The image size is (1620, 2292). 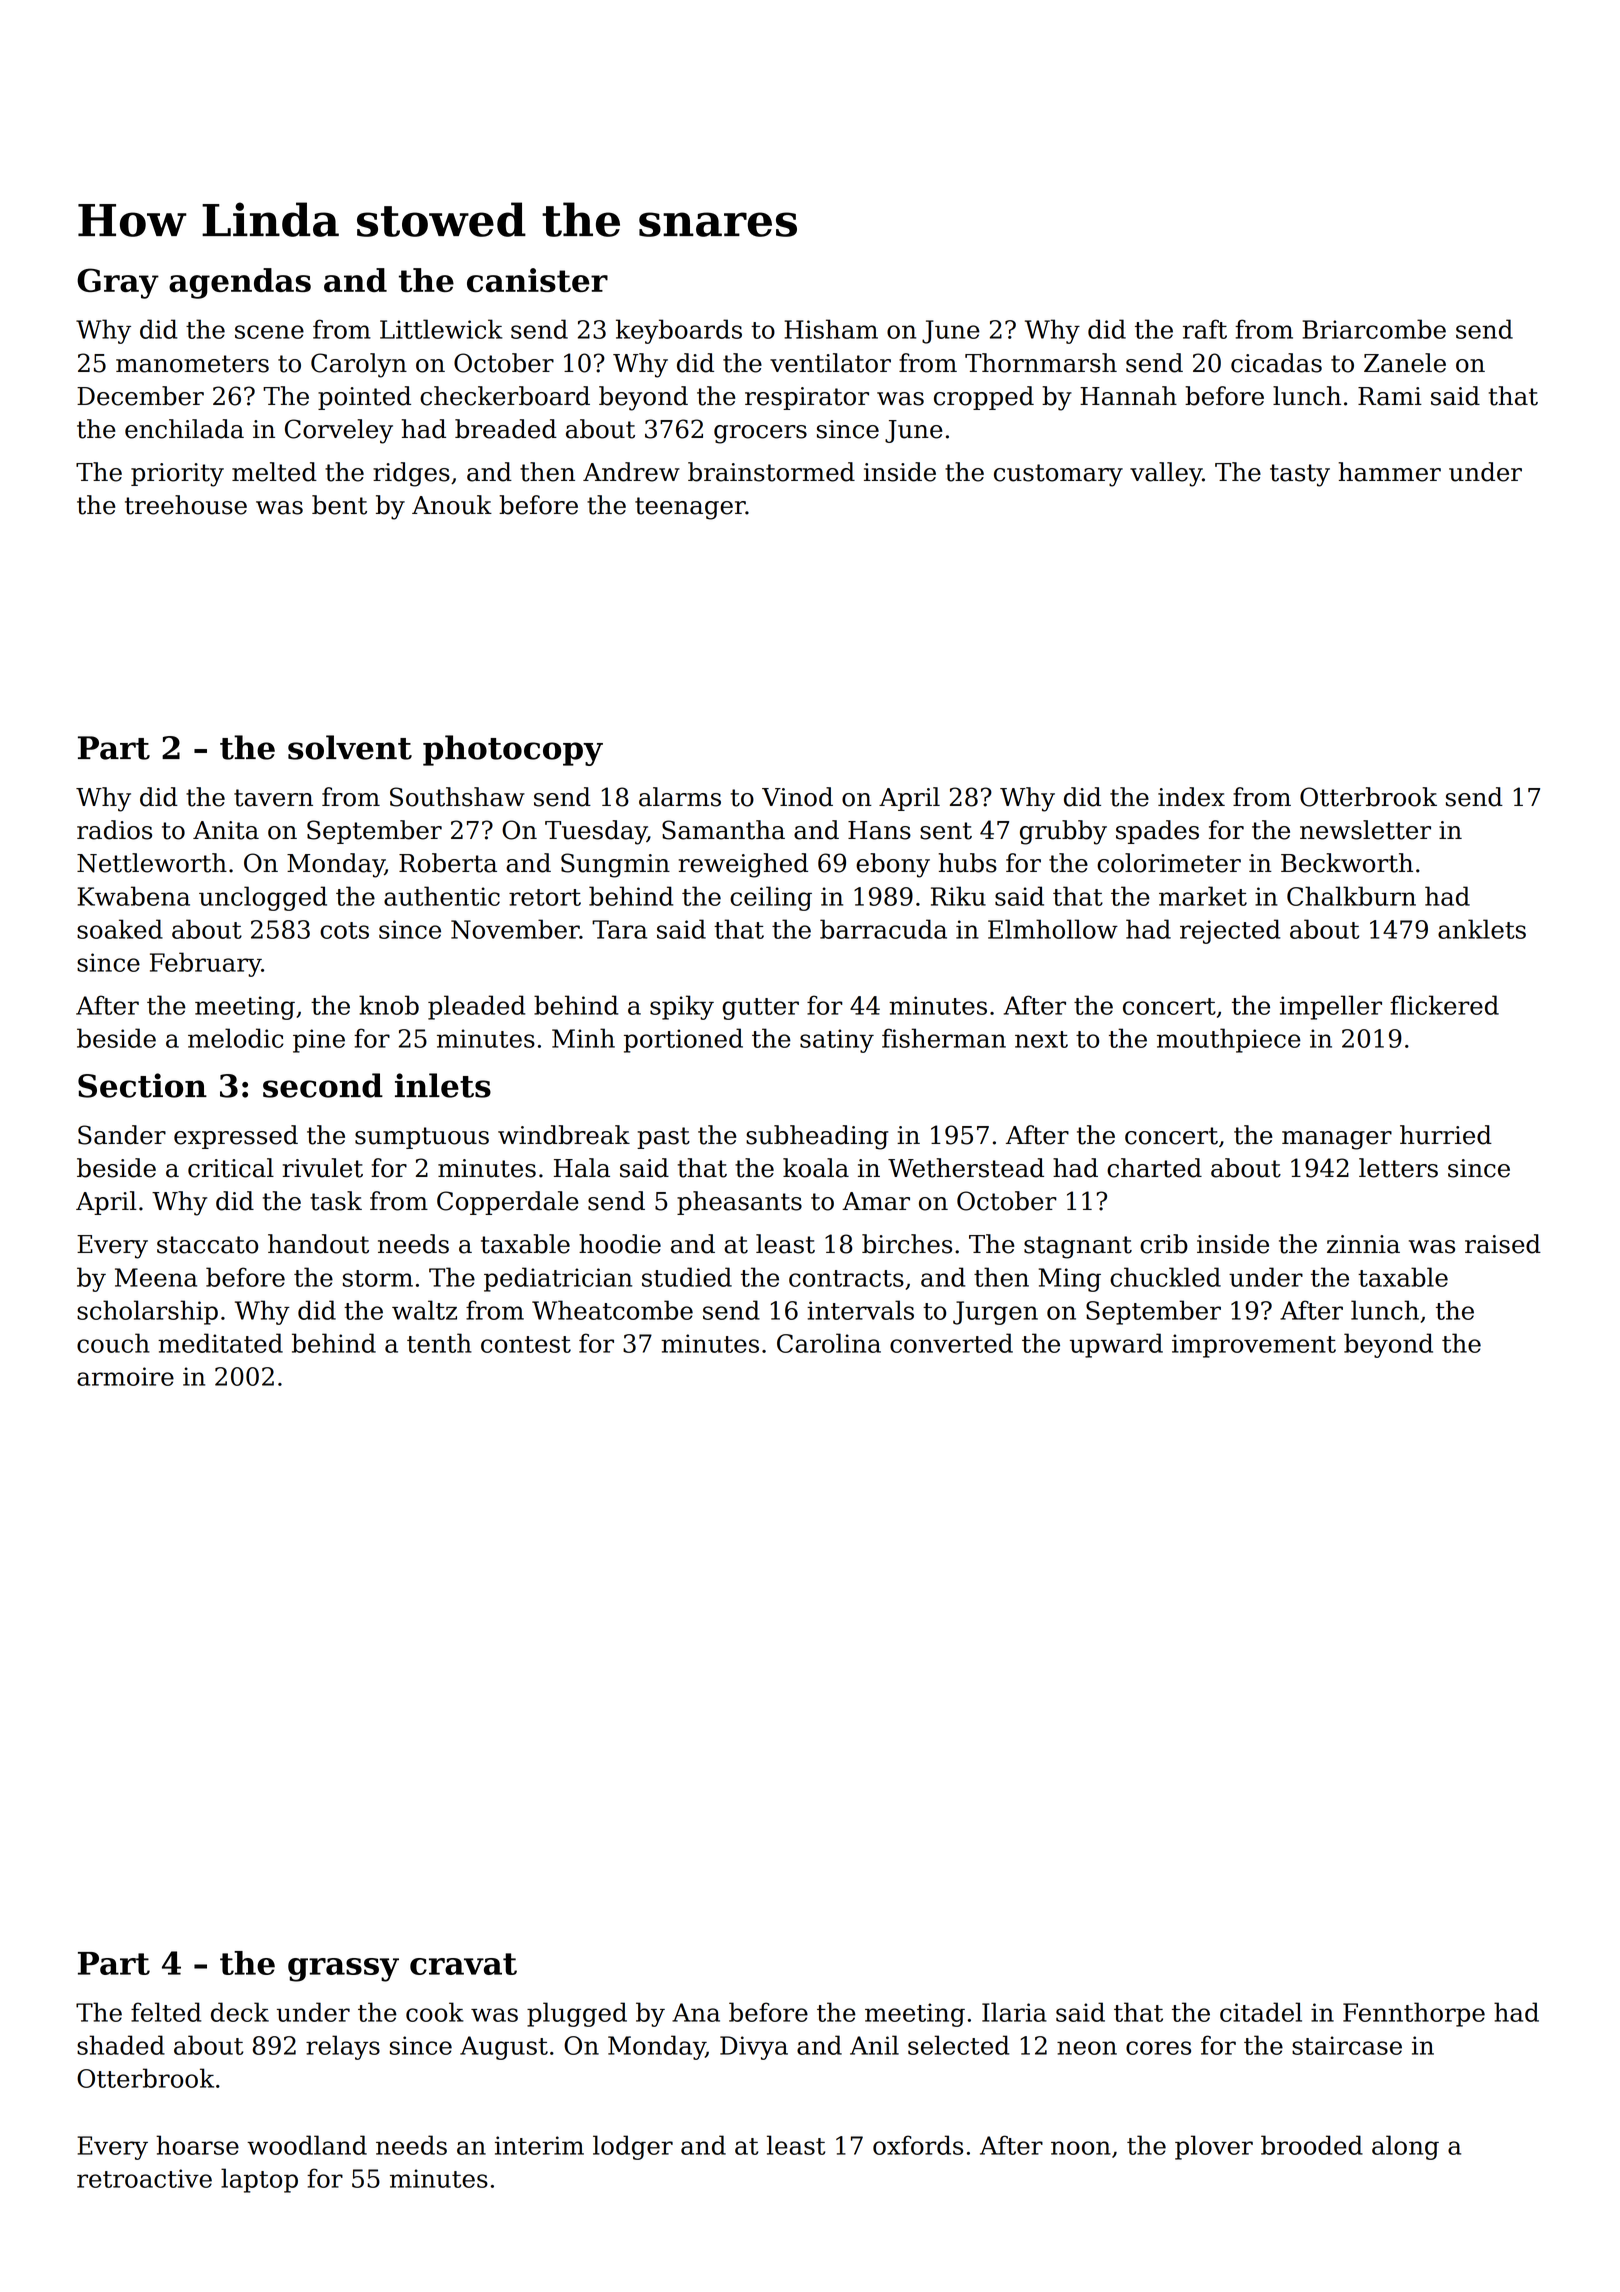 What do you see at coordinates (1389, 472) in the screenshot?
I see `hammer` at bounding box center [1389, 472].
